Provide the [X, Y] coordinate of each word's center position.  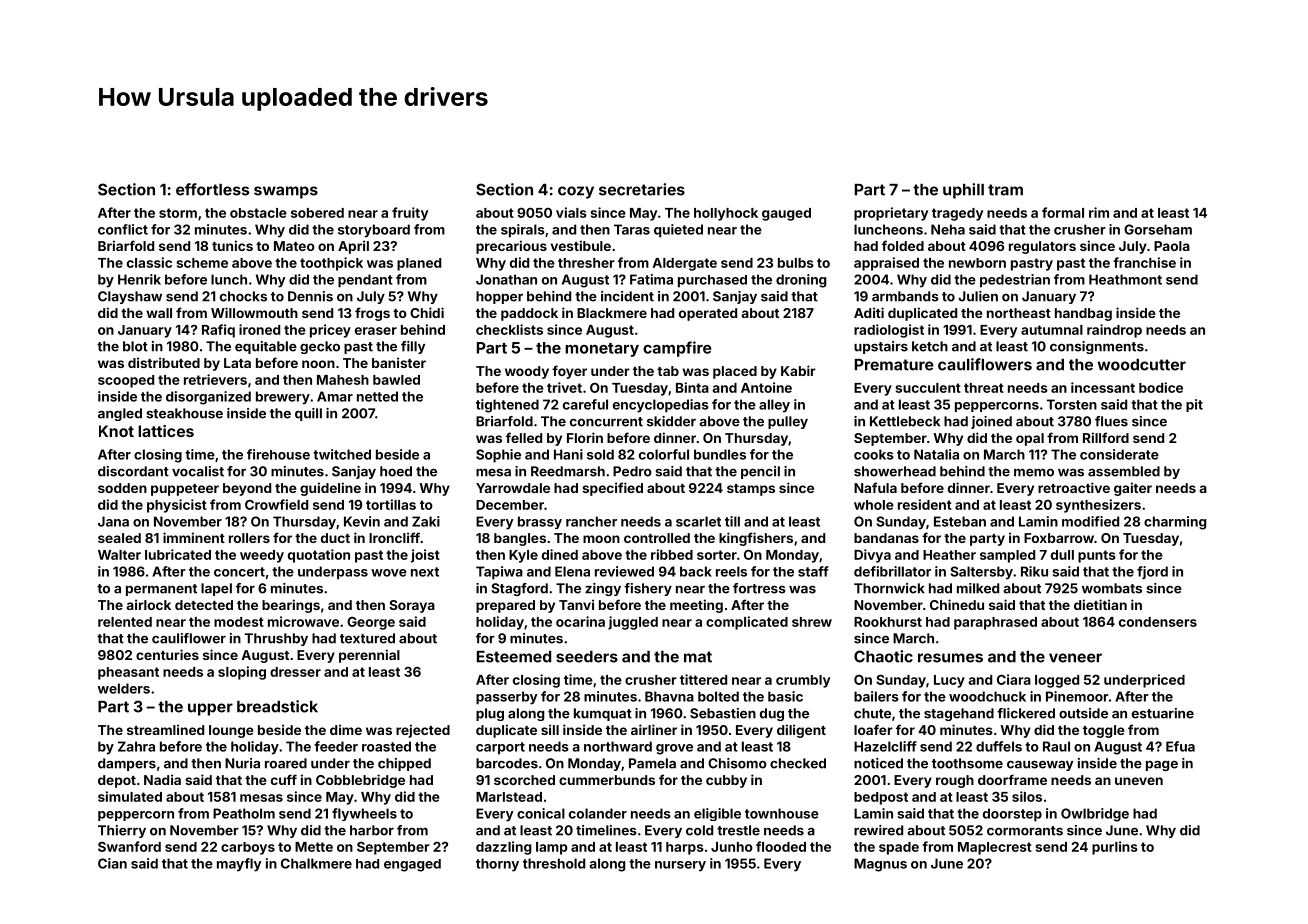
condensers [1158, 622]
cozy [576, 192]
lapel [216, 589]
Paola [1172, 246]
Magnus [880, 865]
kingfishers [756, 539]
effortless [212, 189]
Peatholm [244, 813]
